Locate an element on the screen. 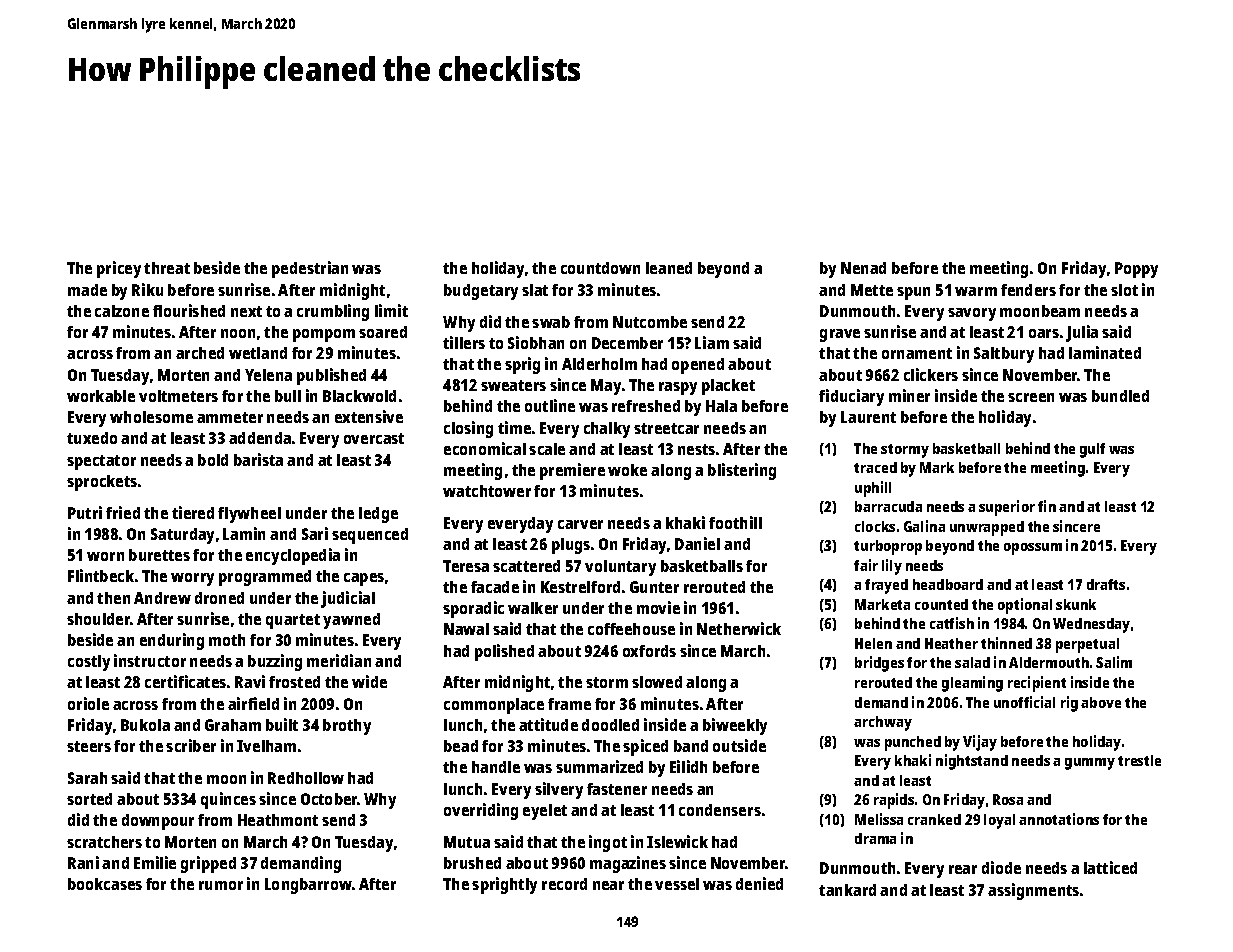  Teresa is located at coordinates (466, 566).
